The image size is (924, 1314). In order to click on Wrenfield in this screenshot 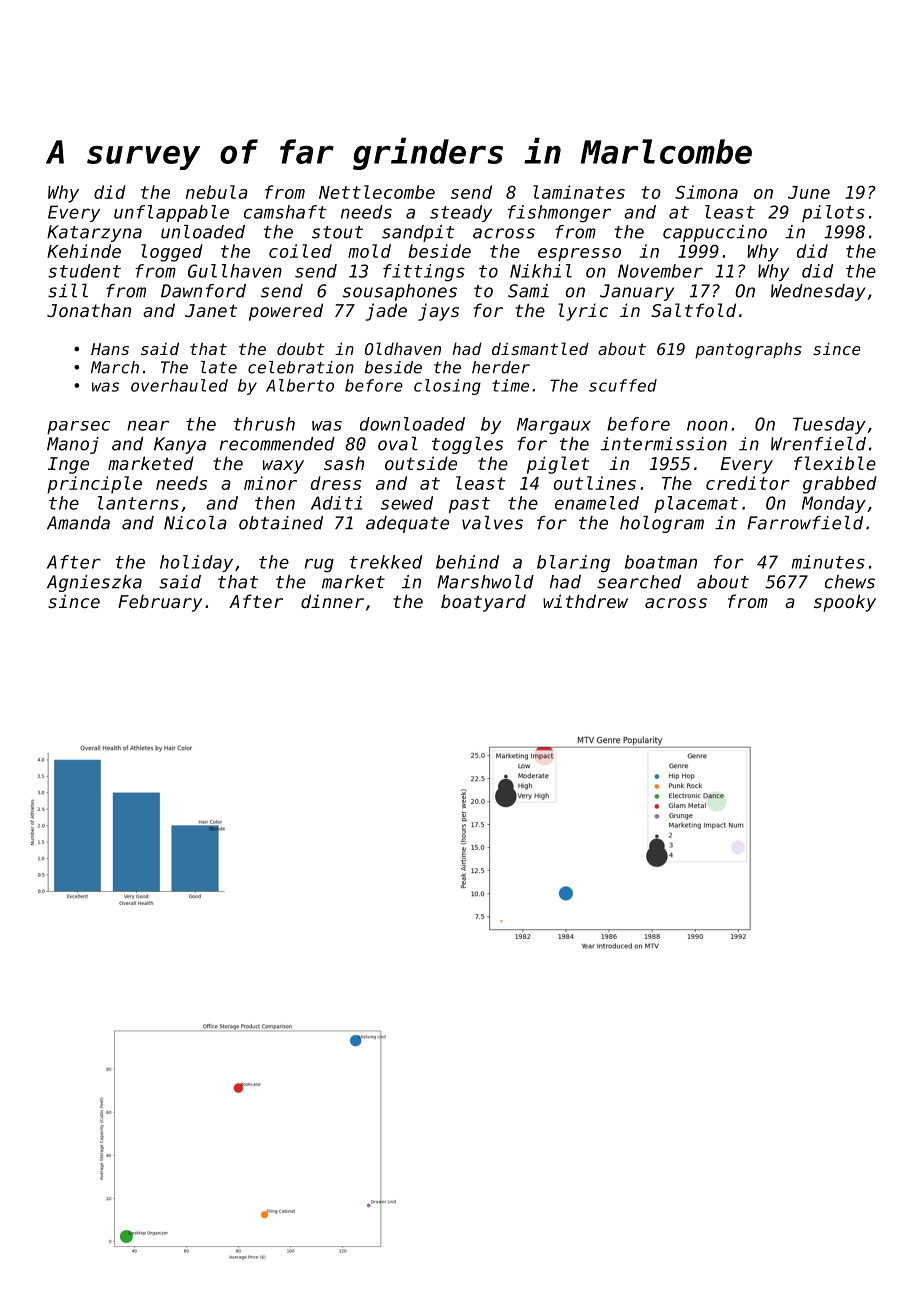, I will do `click(818, 444)`.
